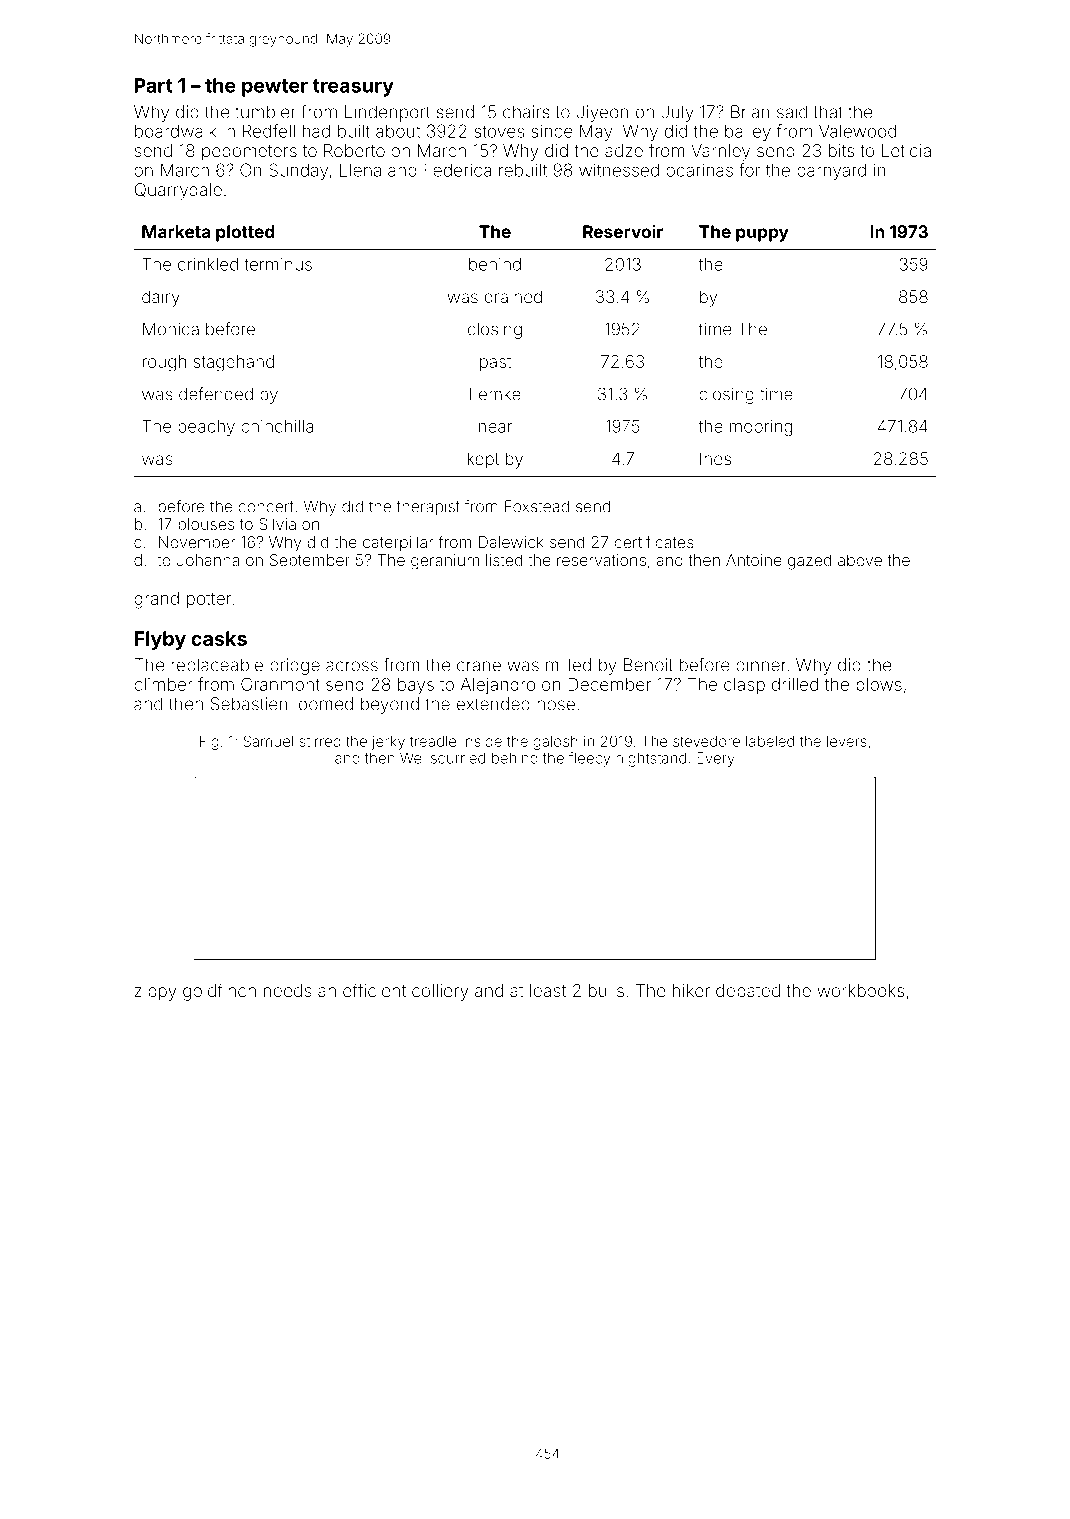  I want to click on Ines, so click(715, 458).
